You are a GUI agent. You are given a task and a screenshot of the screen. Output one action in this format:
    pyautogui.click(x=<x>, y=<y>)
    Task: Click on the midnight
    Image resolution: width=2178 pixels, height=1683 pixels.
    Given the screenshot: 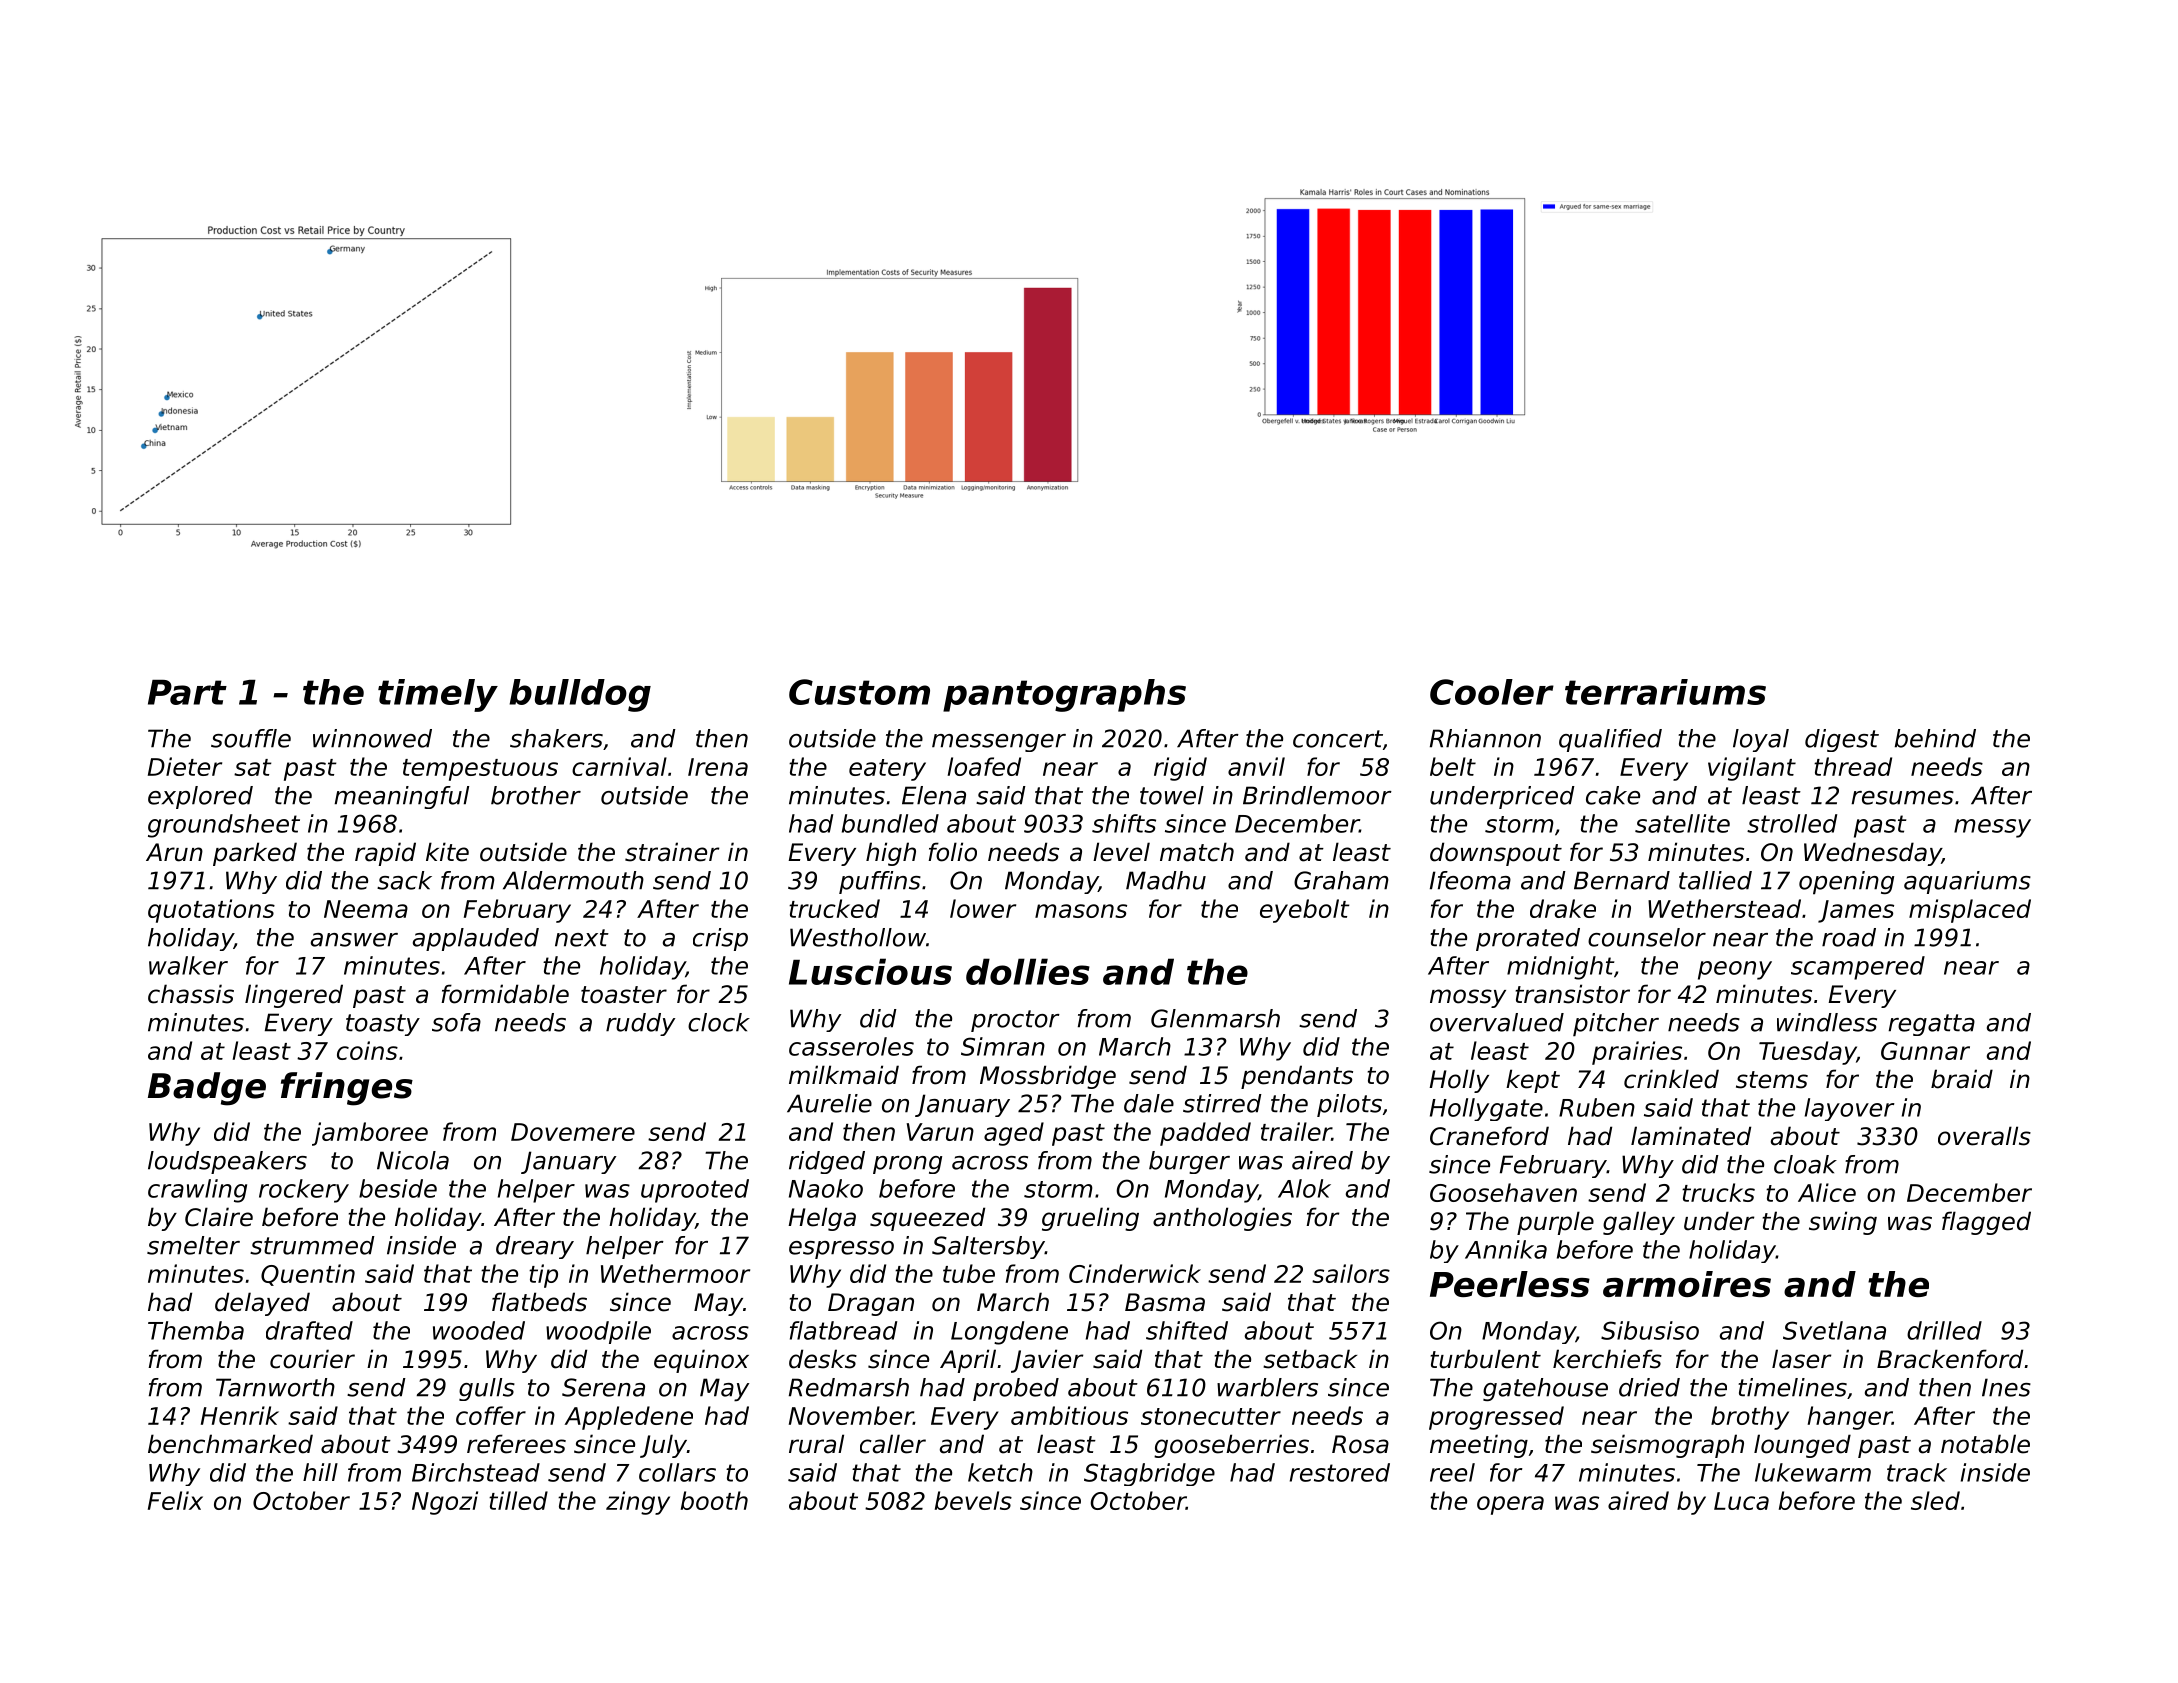 What is the action you would take?
    pyautogui.click(x=1560, y=968)
